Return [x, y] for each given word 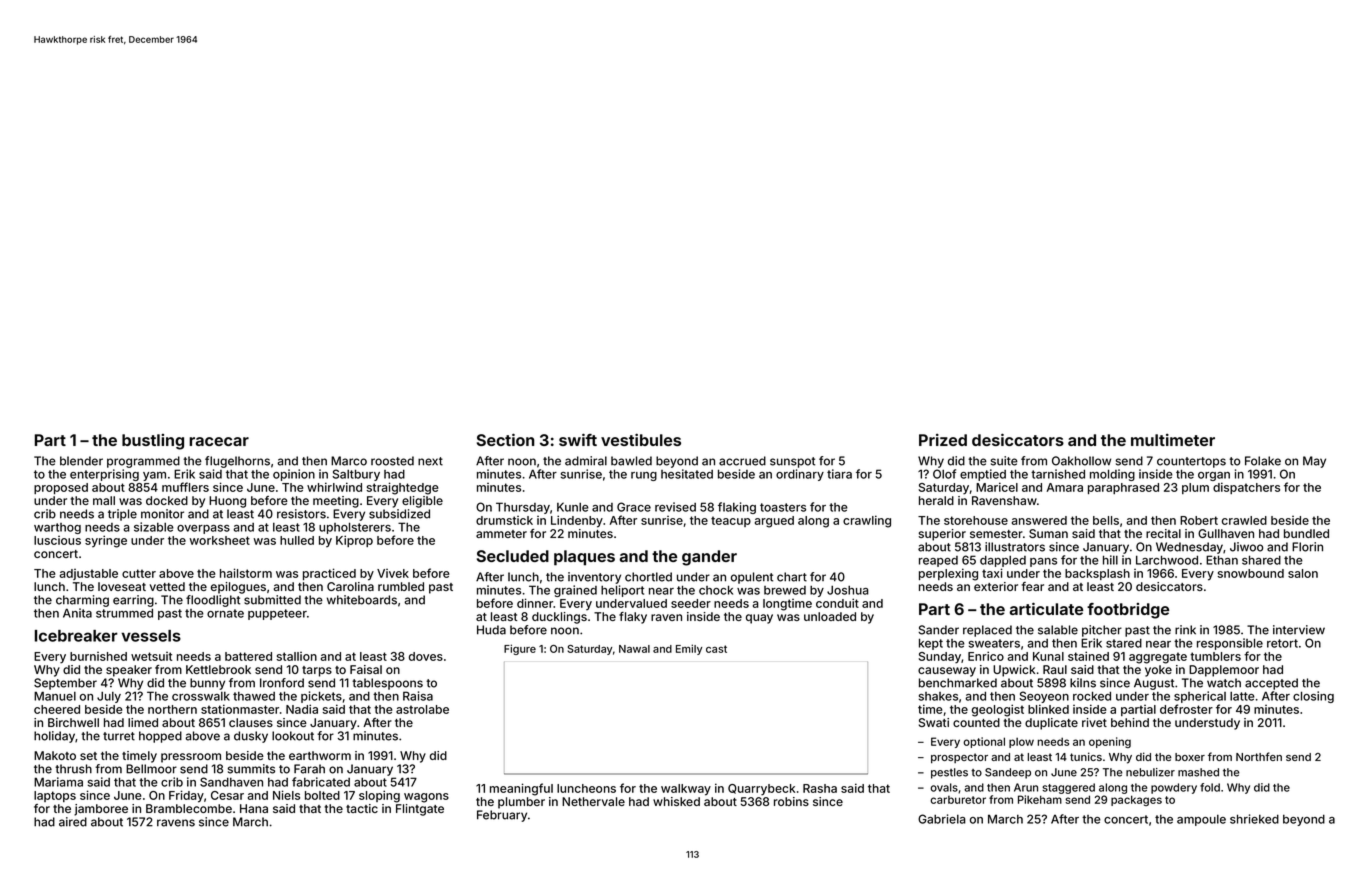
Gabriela [942, 819]
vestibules [641, 439]
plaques [584, 558]
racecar [219, 441]
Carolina [350, 586]
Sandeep [1008, 773]
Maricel [997, 487]
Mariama [58, 782]
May [1314, 462]
